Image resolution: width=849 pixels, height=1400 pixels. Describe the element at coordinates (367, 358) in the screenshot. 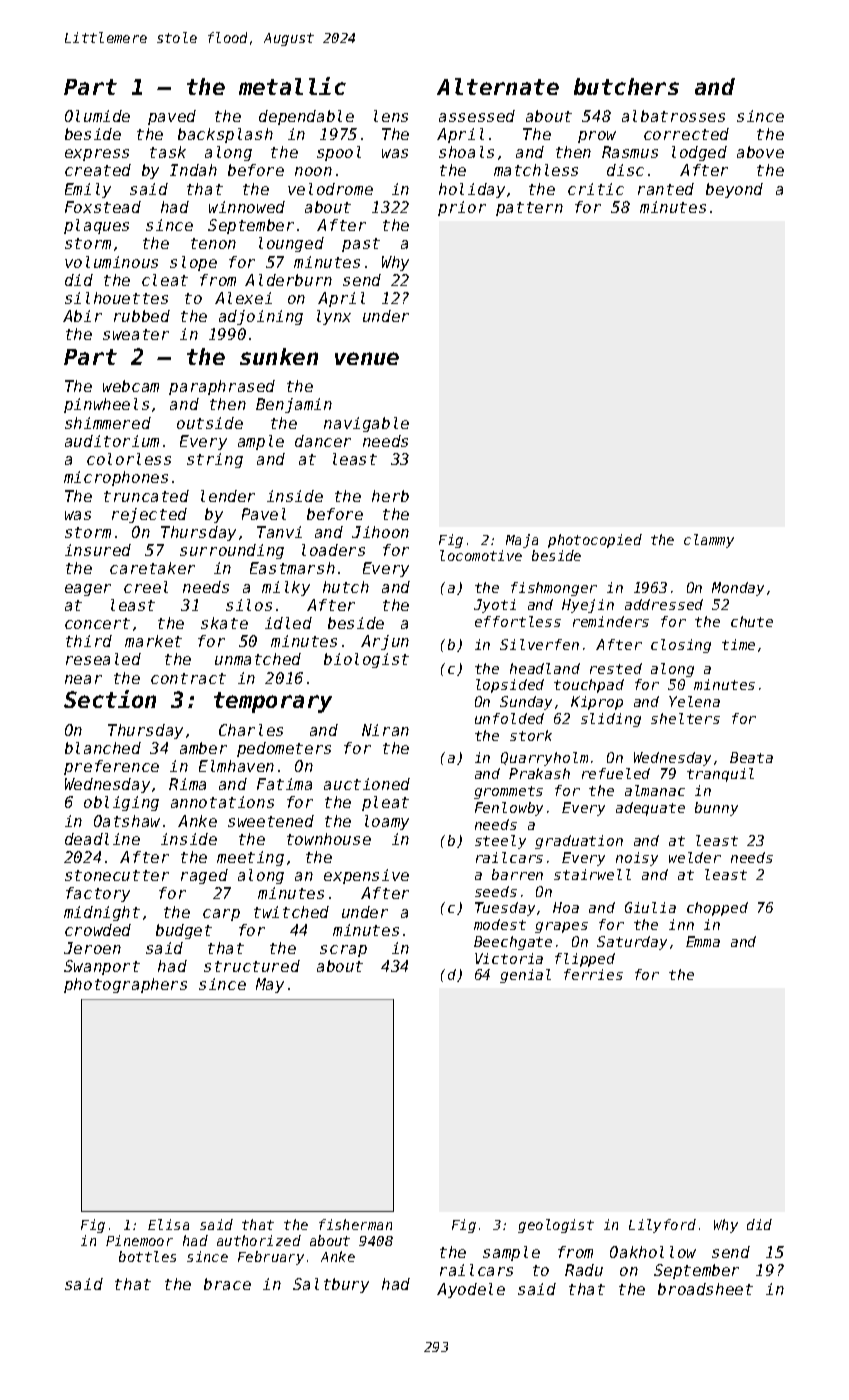

I see `venue` at that location.
